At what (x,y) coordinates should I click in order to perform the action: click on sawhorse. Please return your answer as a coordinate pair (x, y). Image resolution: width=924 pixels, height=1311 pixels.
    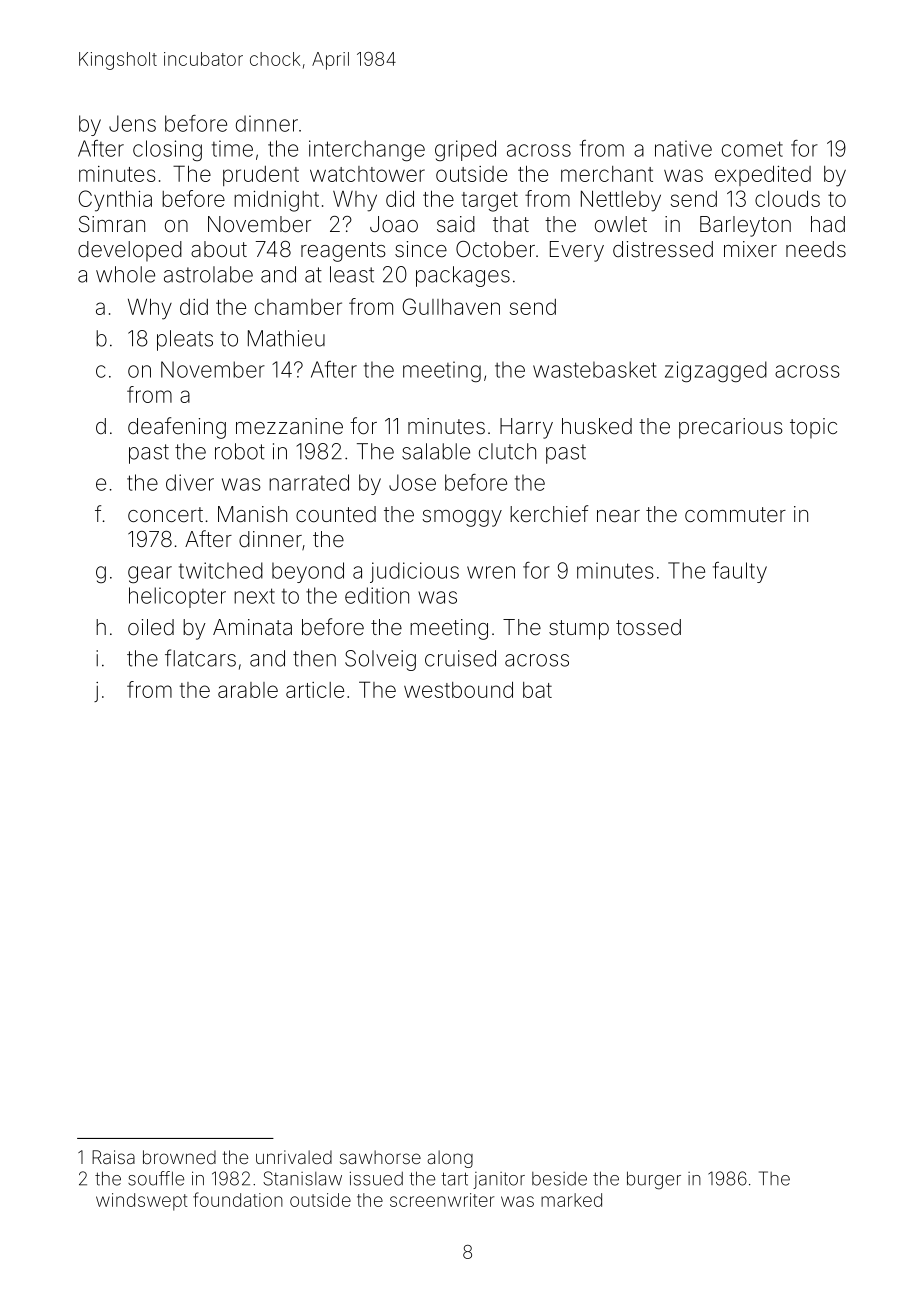
    Looking at the image, I should click on (380, 1157).
